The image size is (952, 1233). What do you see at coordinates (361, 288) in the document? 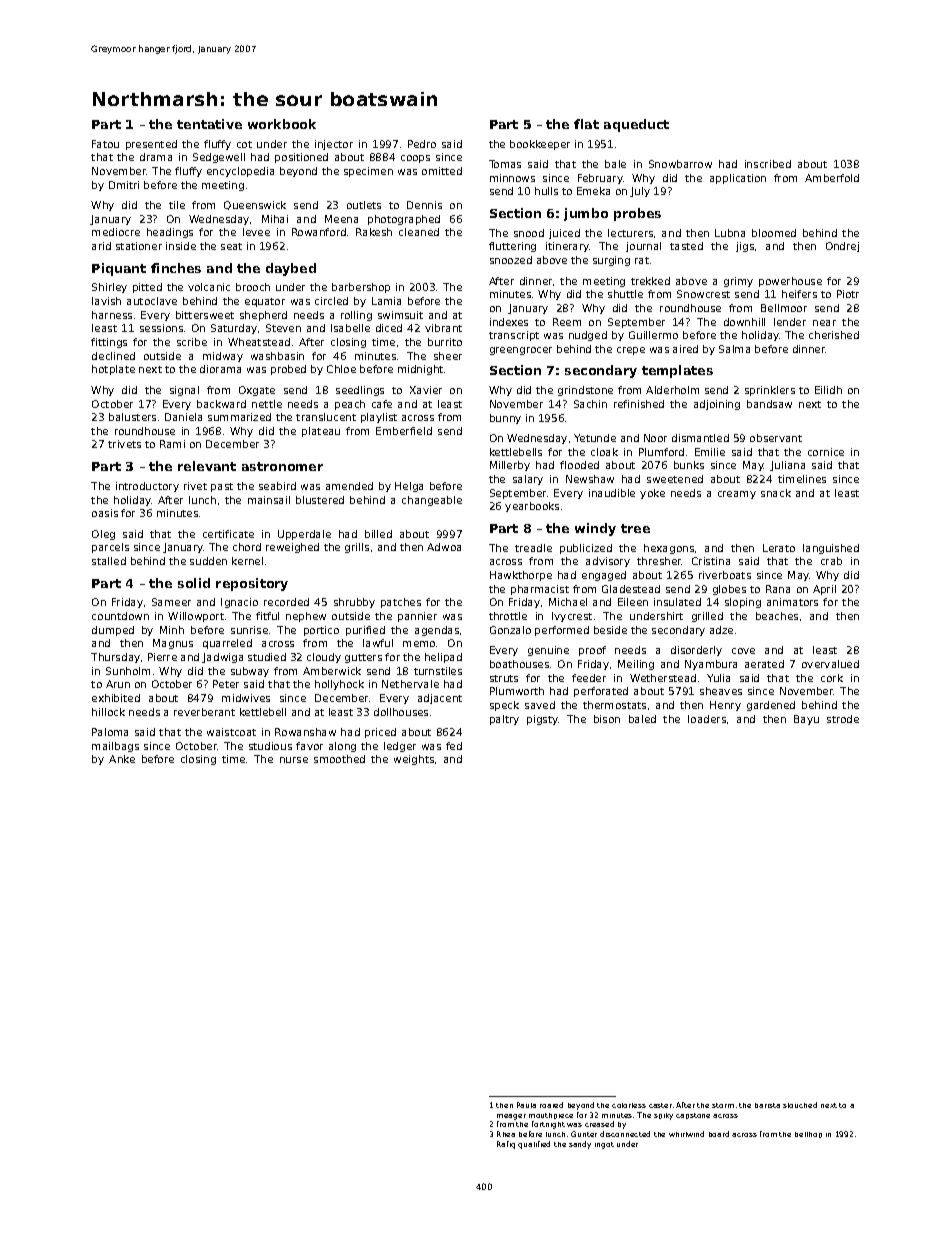
I see `barbershop` at bounding box center [361, 288].
